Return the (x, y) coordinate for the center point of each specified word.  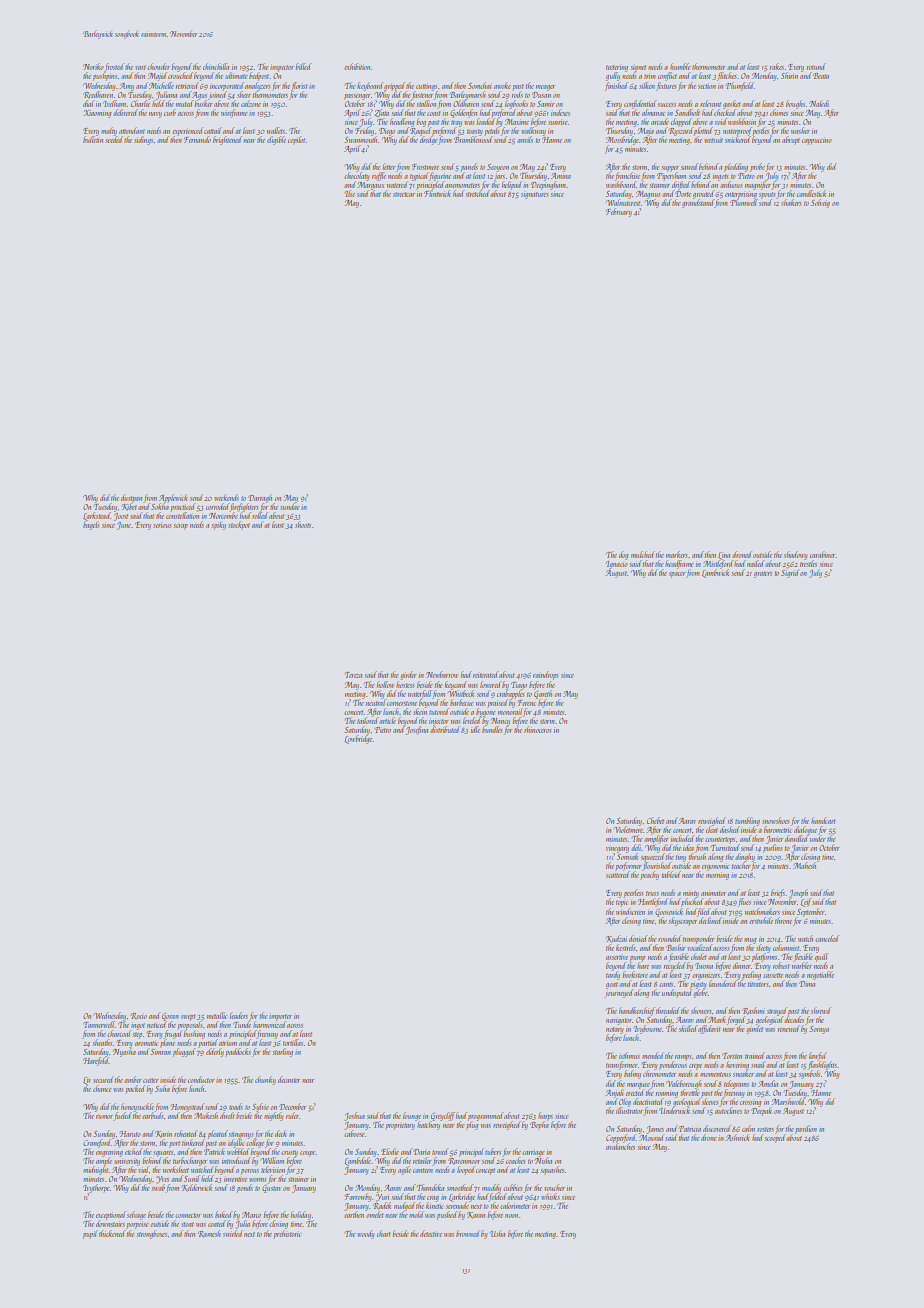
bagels (91, 525)
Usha (497, 1233)
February (619, 212)
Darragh (260, 498)
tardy (613, 975)
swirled (233, 1233)
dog (623, 555)
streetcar (404, 194)
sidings (143, 140)
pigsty (698, 985)
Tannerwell (99, 1024)
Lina (724, 555)
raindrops (545, 675)
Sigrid (790, 573)
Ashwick (737, 1137)
